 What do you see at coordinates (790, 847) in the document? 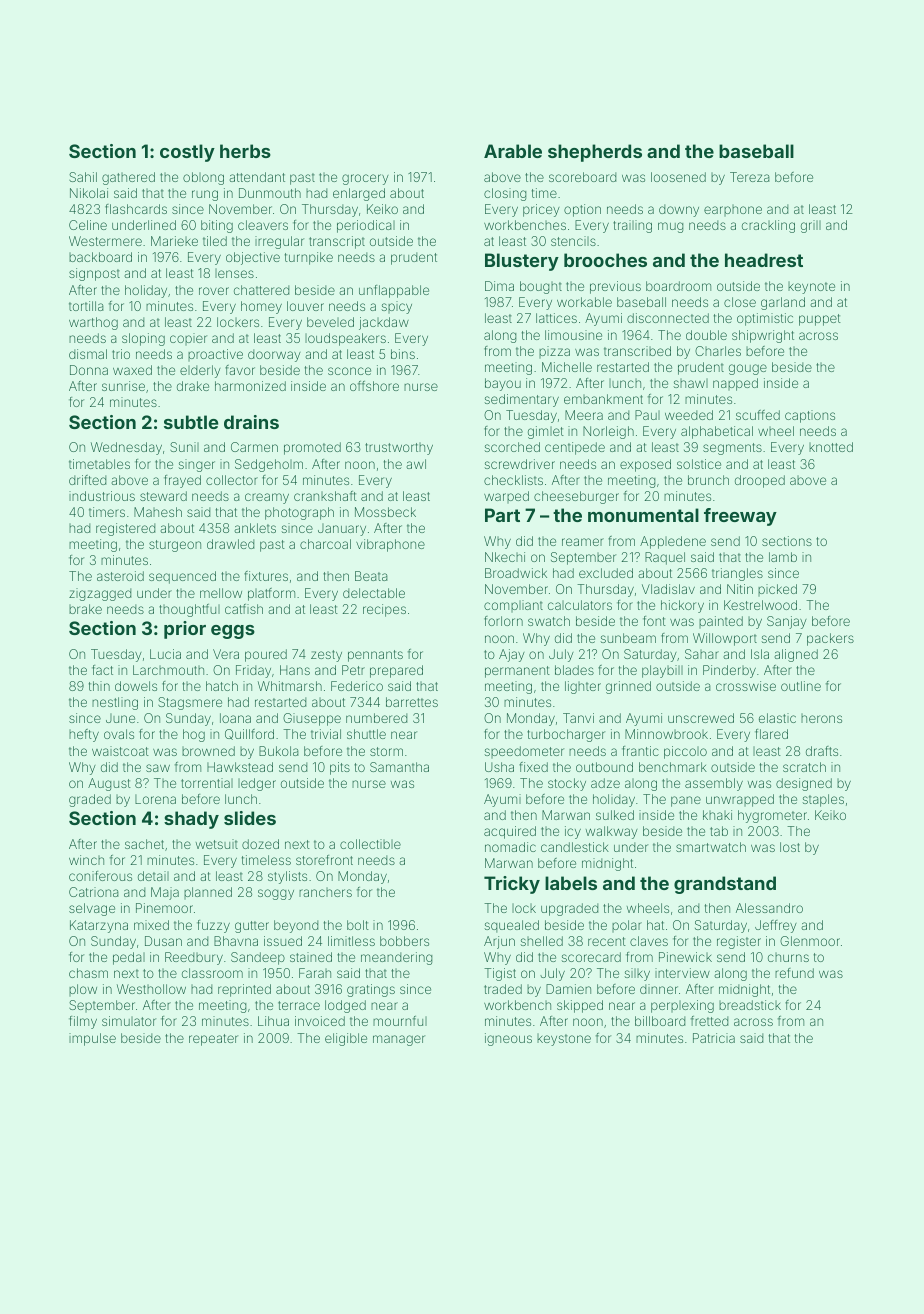
I see `lost` at bounding box center [790, 847].
